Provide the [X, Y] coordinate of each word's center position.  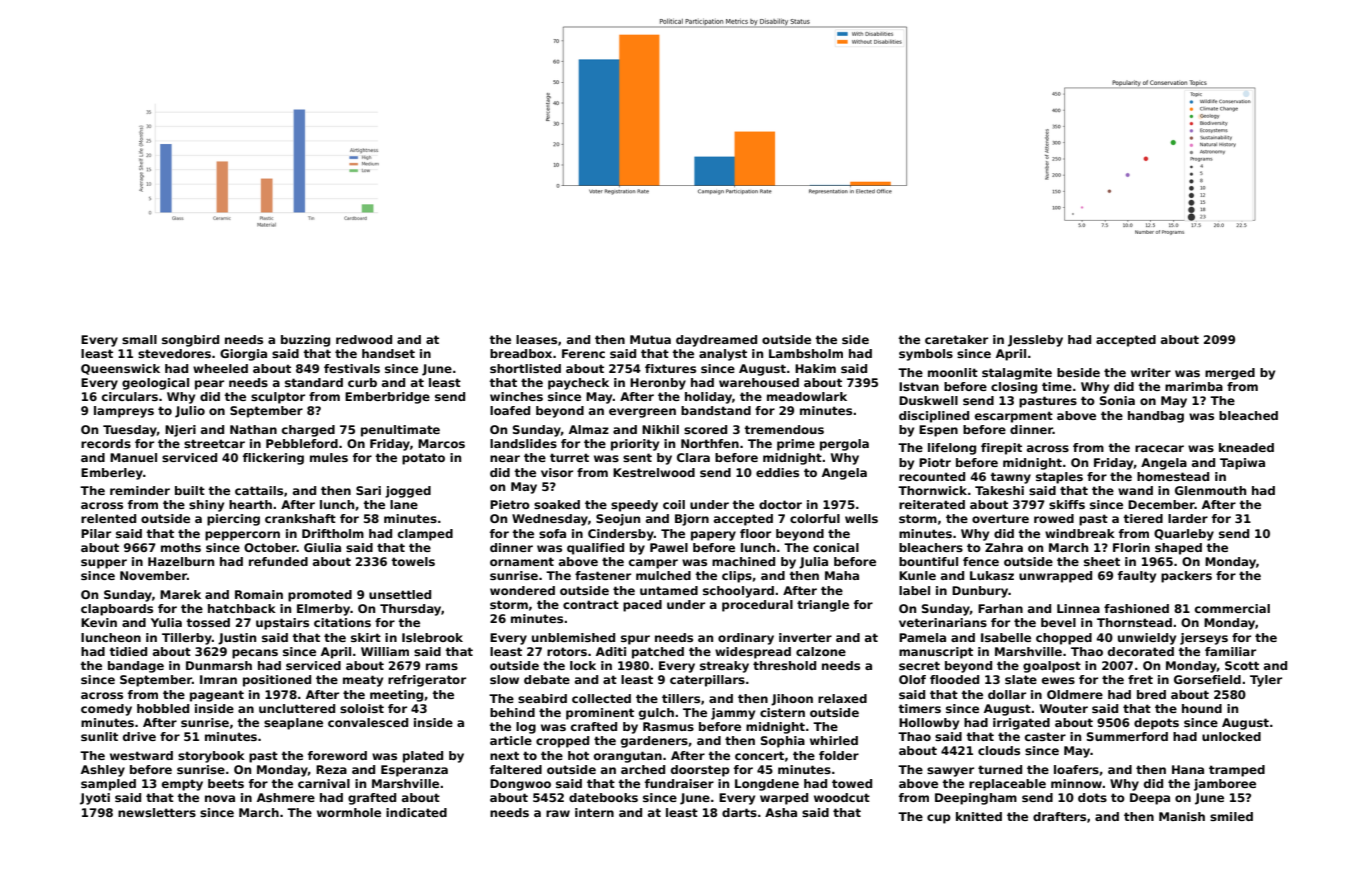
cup [939, 819]
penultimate [400, 431]
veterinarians [943, 622]
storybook [211, 757]
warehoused [759, 382]
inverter [805, 637]
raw [558, 813]
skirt [366, 637]
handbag [1156, 417]
